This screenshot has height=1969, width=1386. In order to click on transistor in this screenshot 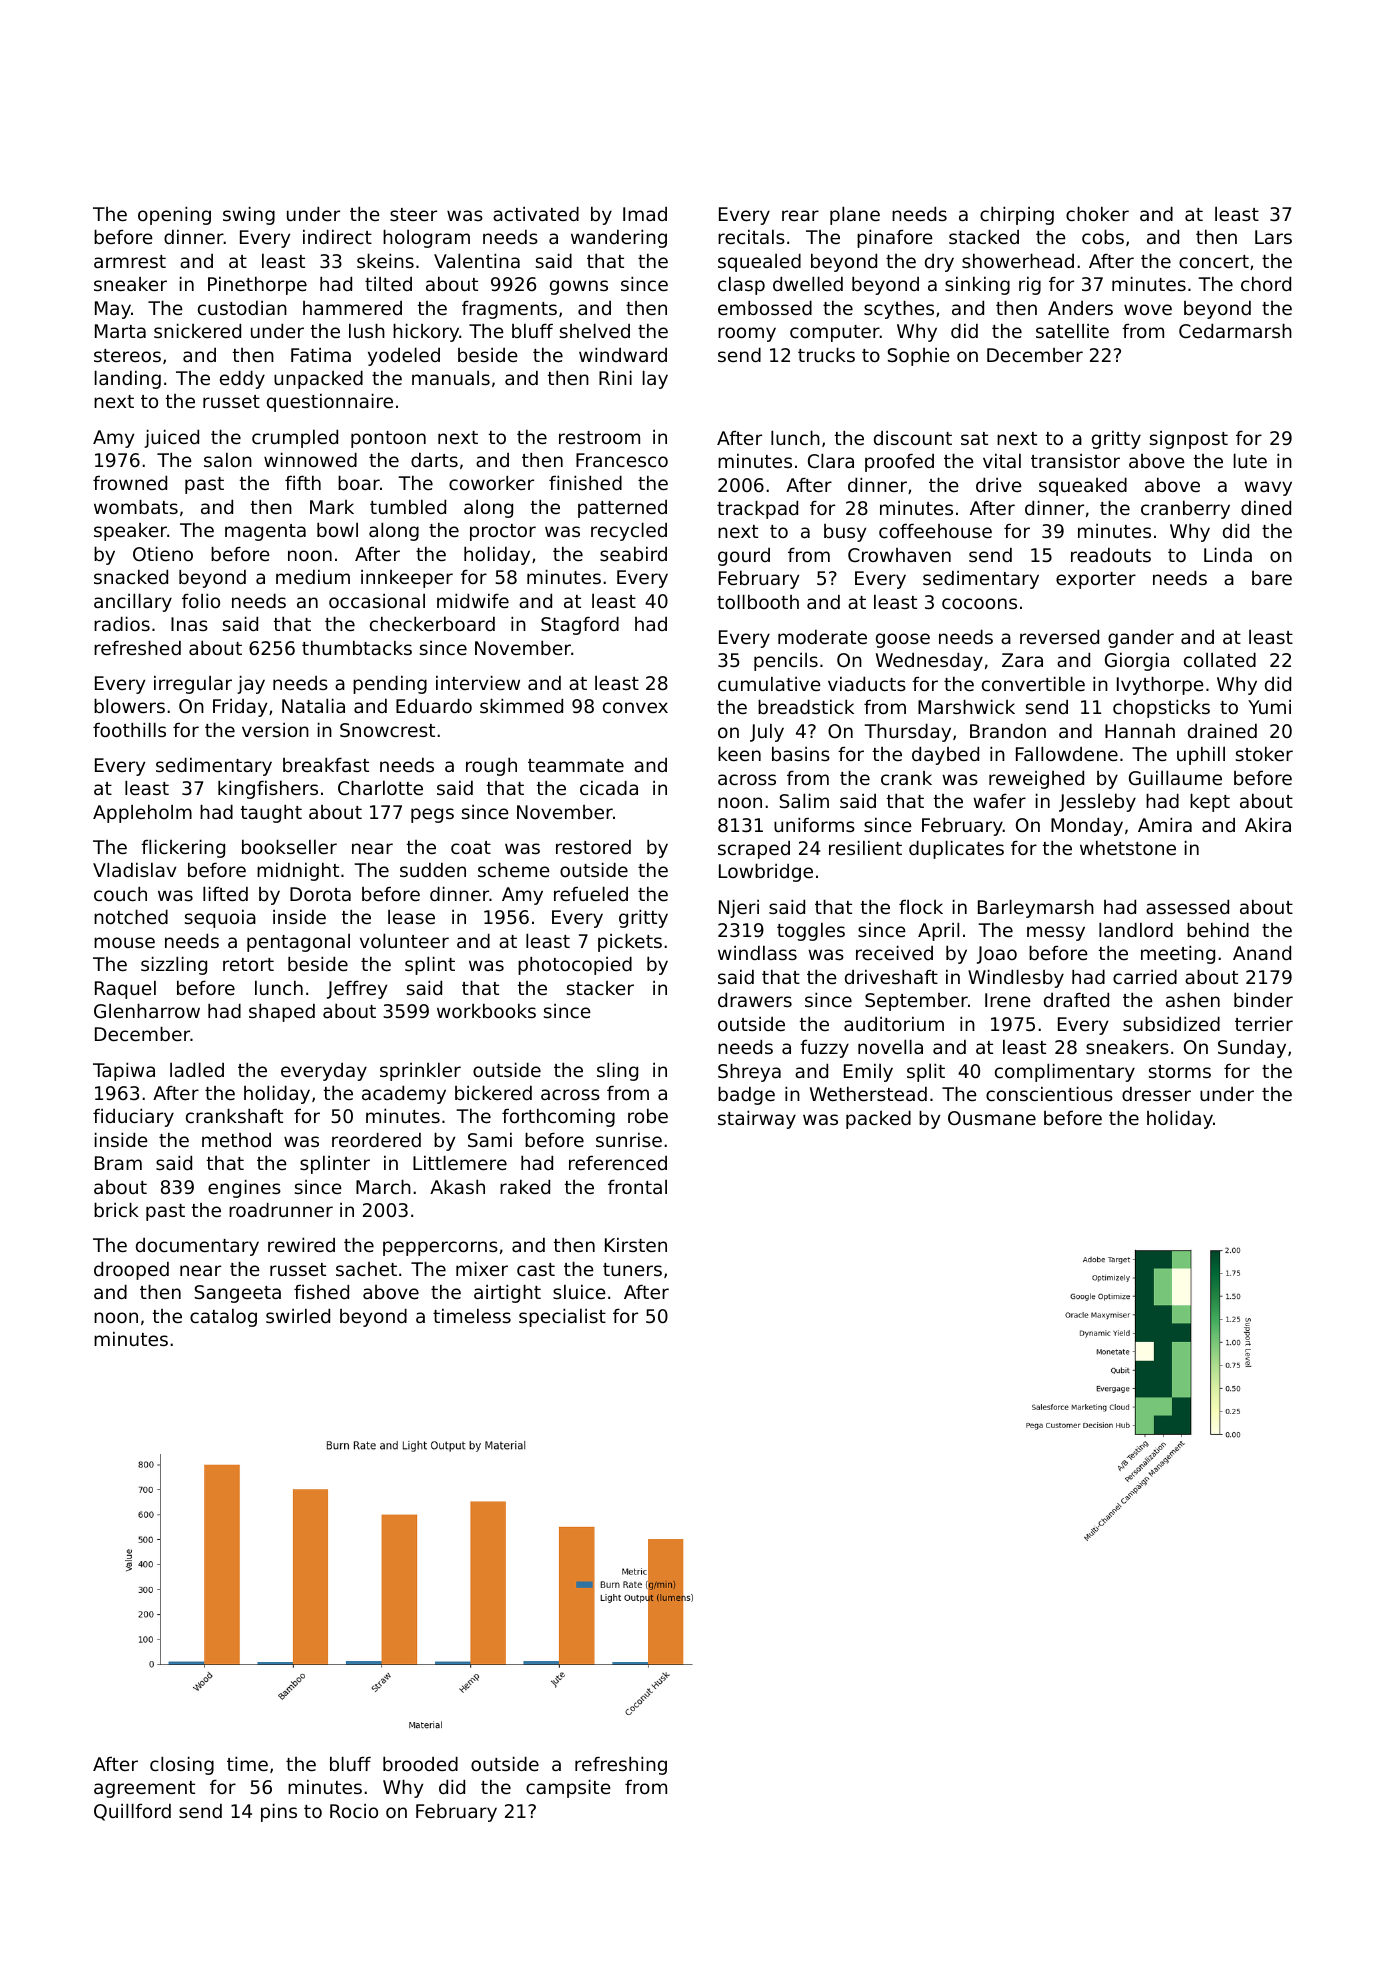, I will do `click(1075, 461)`.
